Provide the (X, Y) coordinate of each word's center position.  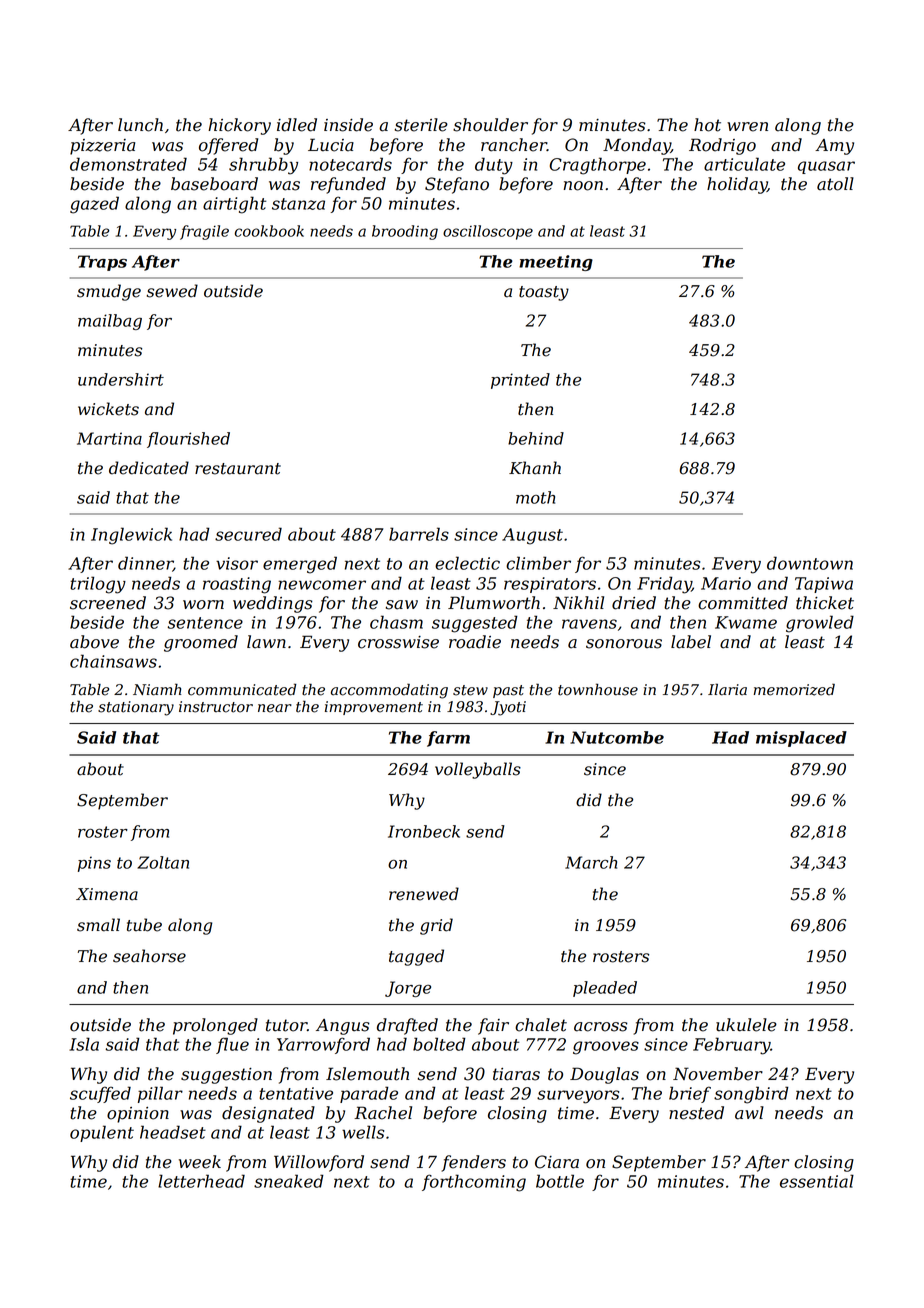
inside (348, 125)
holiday (737, 185)
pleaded (605, 989)
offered (228, 146)
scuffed (100, 1094)
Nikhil (578, 602)
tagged (416, 957)
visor (237, 563)
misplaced (801, 739)
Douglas (604, 1075)
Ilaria (727, 689)
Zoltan (163, 862)
